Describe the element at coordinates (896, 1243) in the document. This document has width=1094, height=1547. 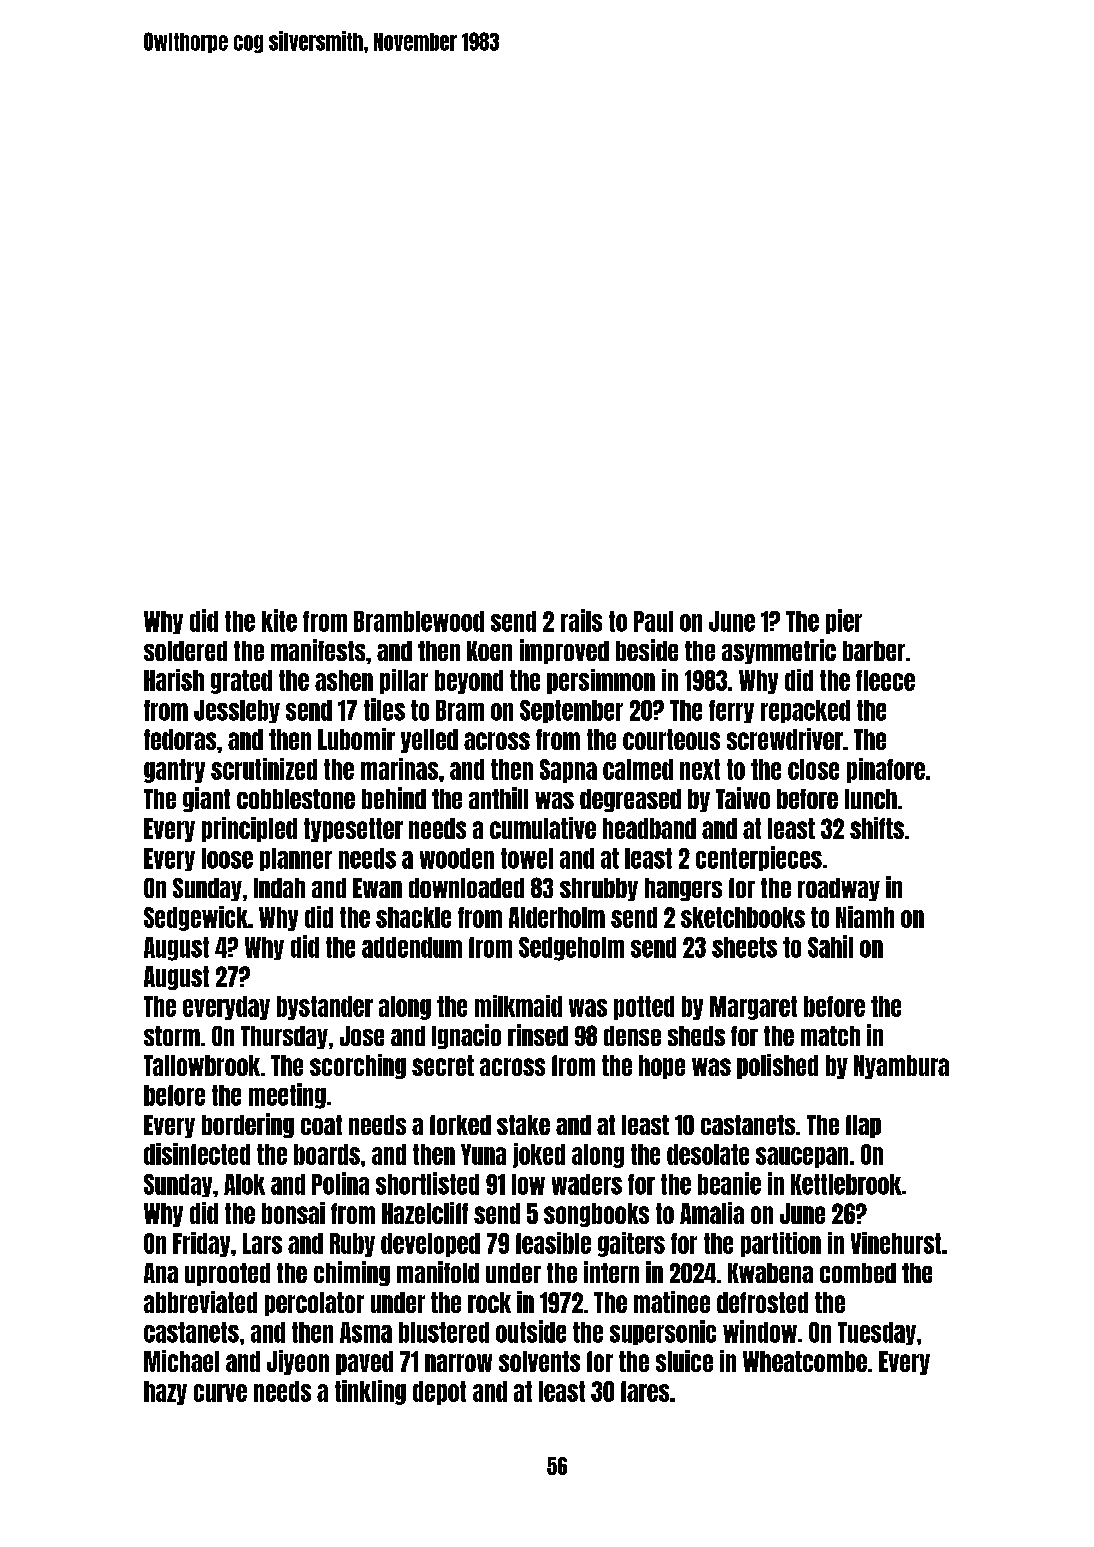
I see `Vinehurst` at that location.
